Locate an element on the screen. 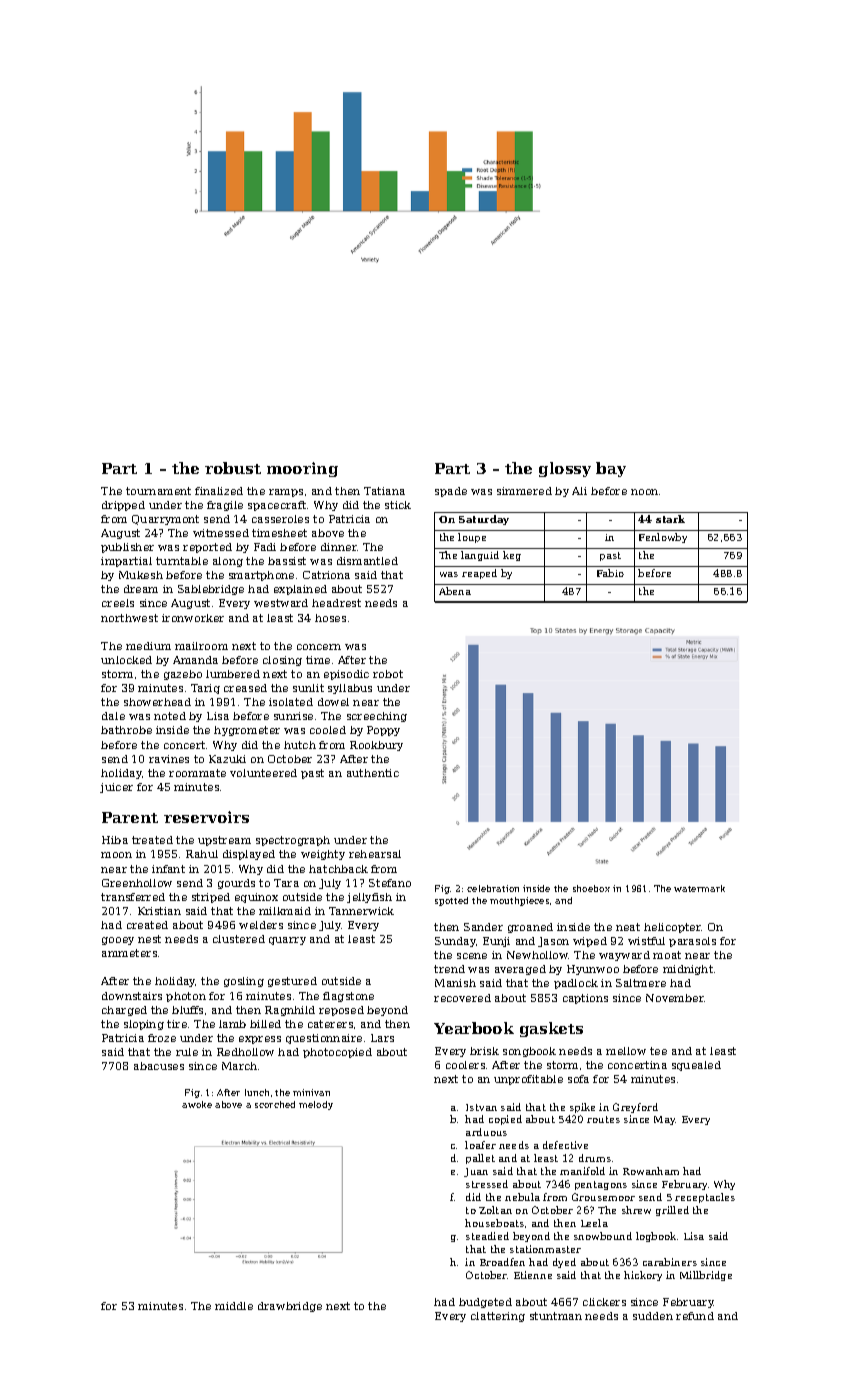  stark is located at coordinates (670, 519).
